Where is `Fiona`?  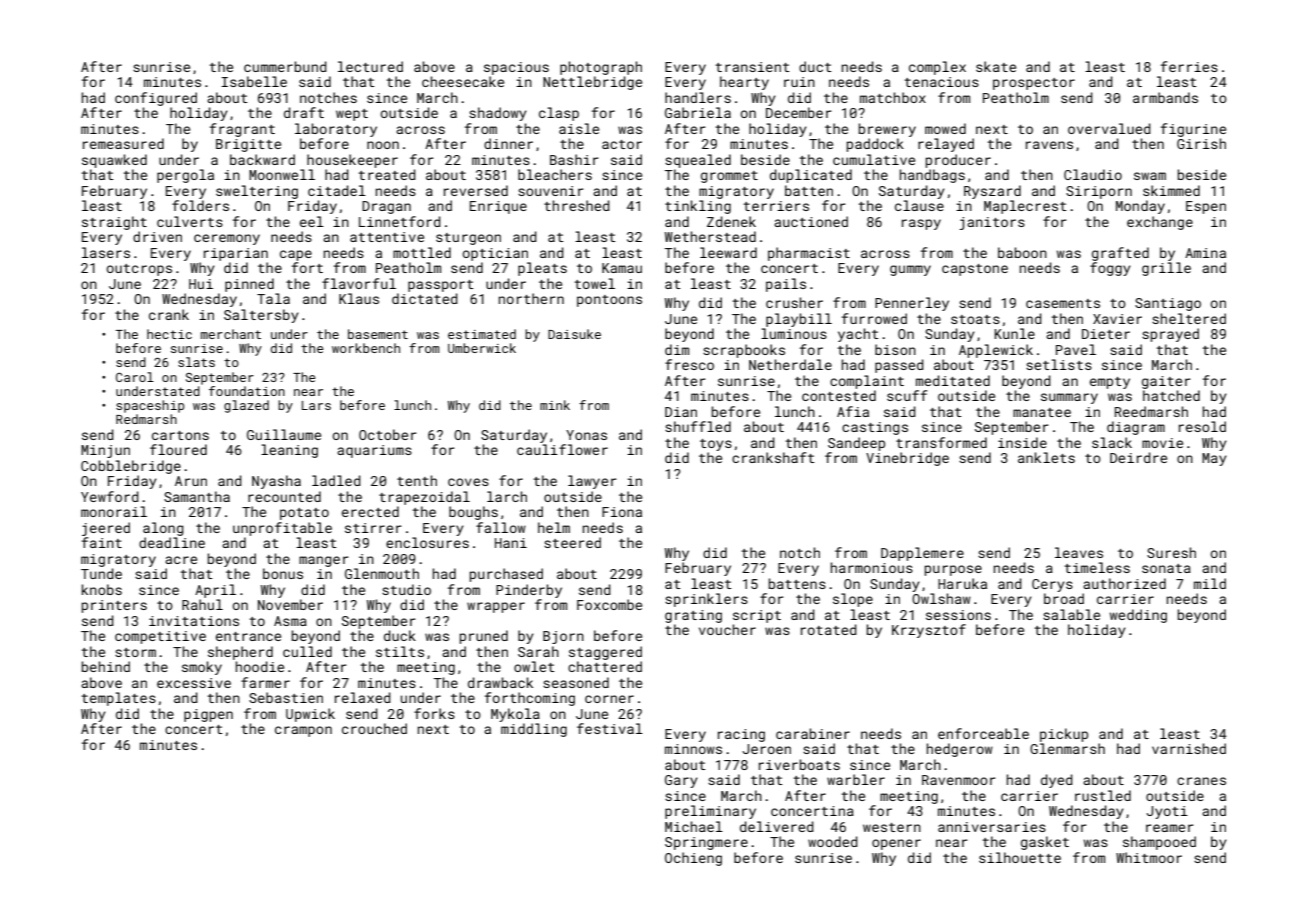 Fiona is located at coordinates (622, 512).
